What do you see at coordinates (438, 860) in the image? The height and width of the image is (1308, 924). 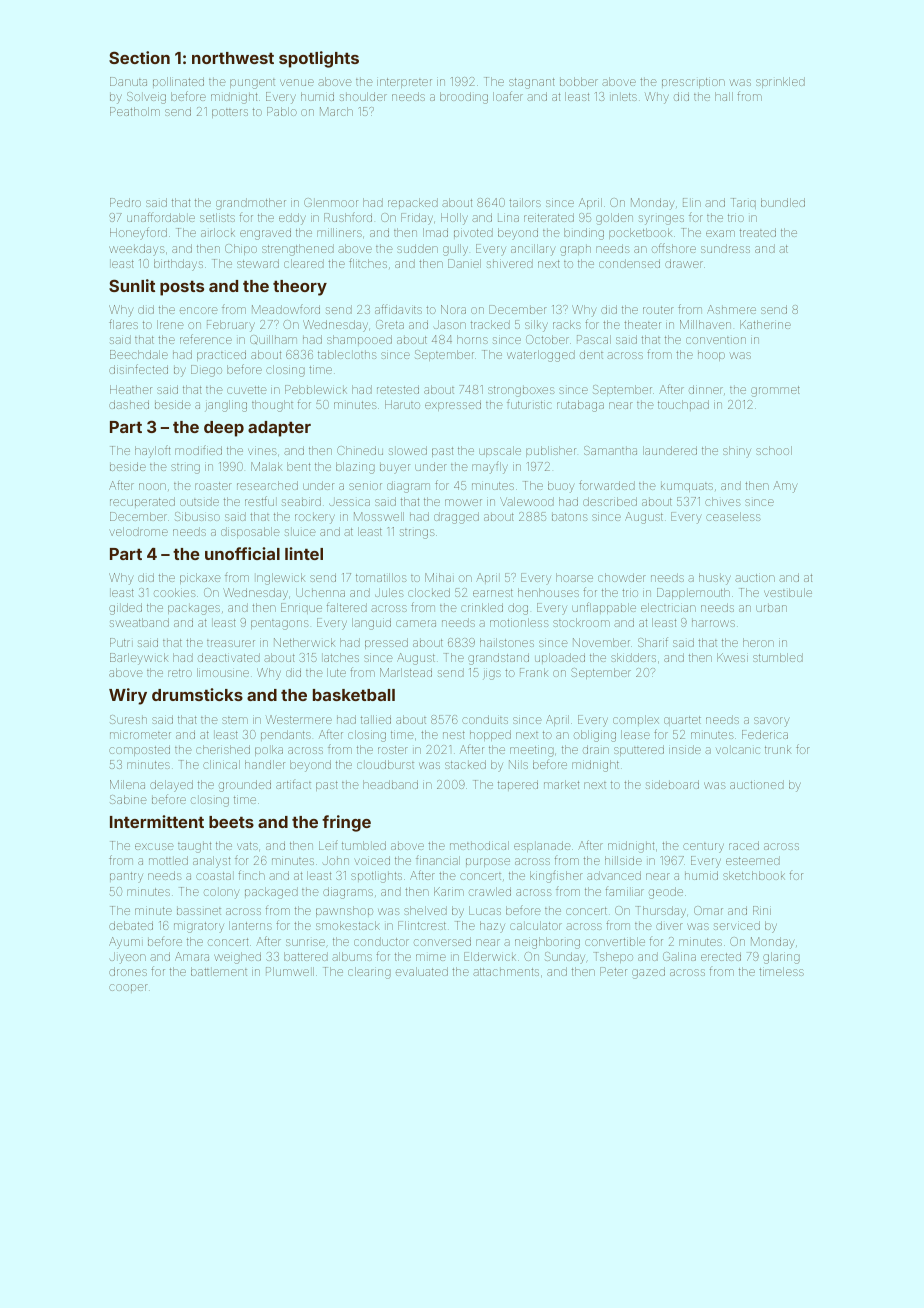 I see `financial` at bounding box center [438, 860].
